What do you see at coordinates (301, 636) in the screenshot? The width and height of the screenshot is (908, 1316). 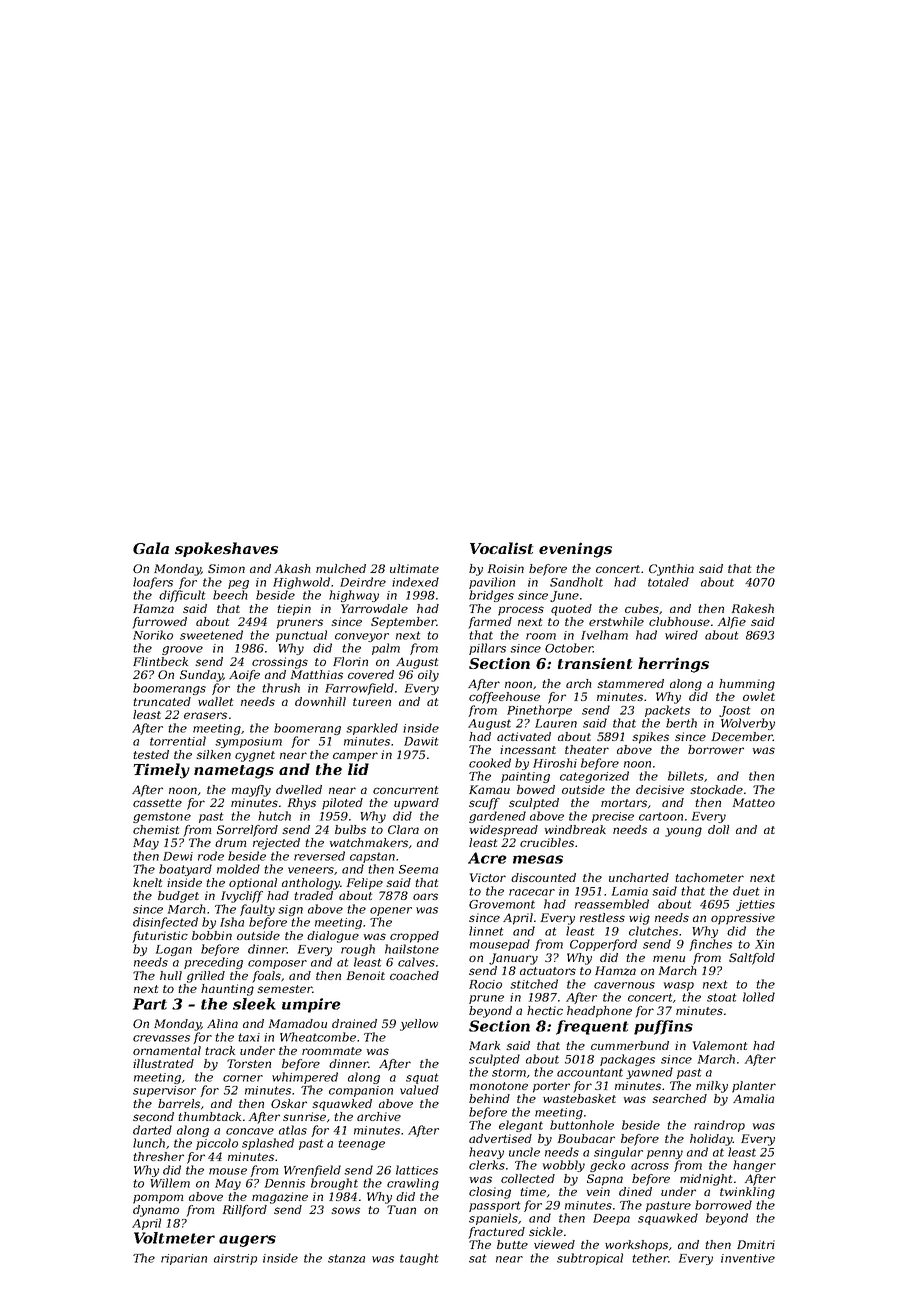 I see `punctual` at bounding box center [301, 636].
